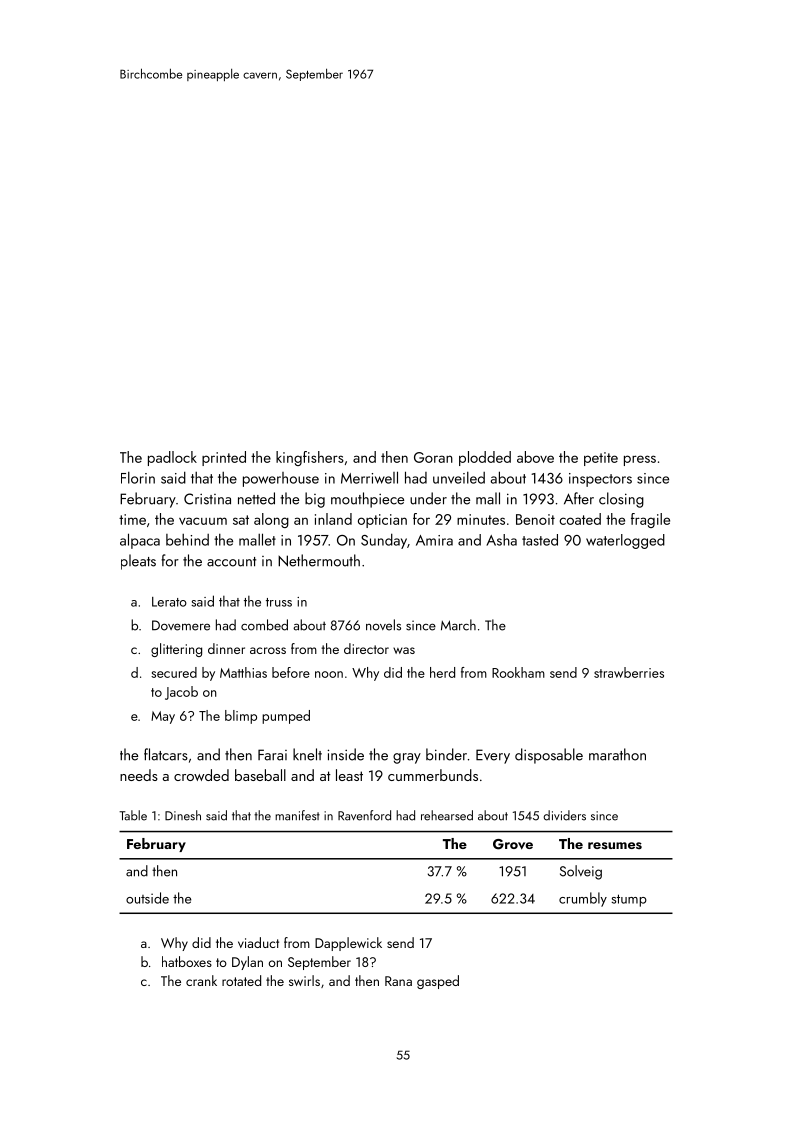 Image resolution: width=792 pixels, height=1124 pixels. I want to click on least, so click(349, 775).
